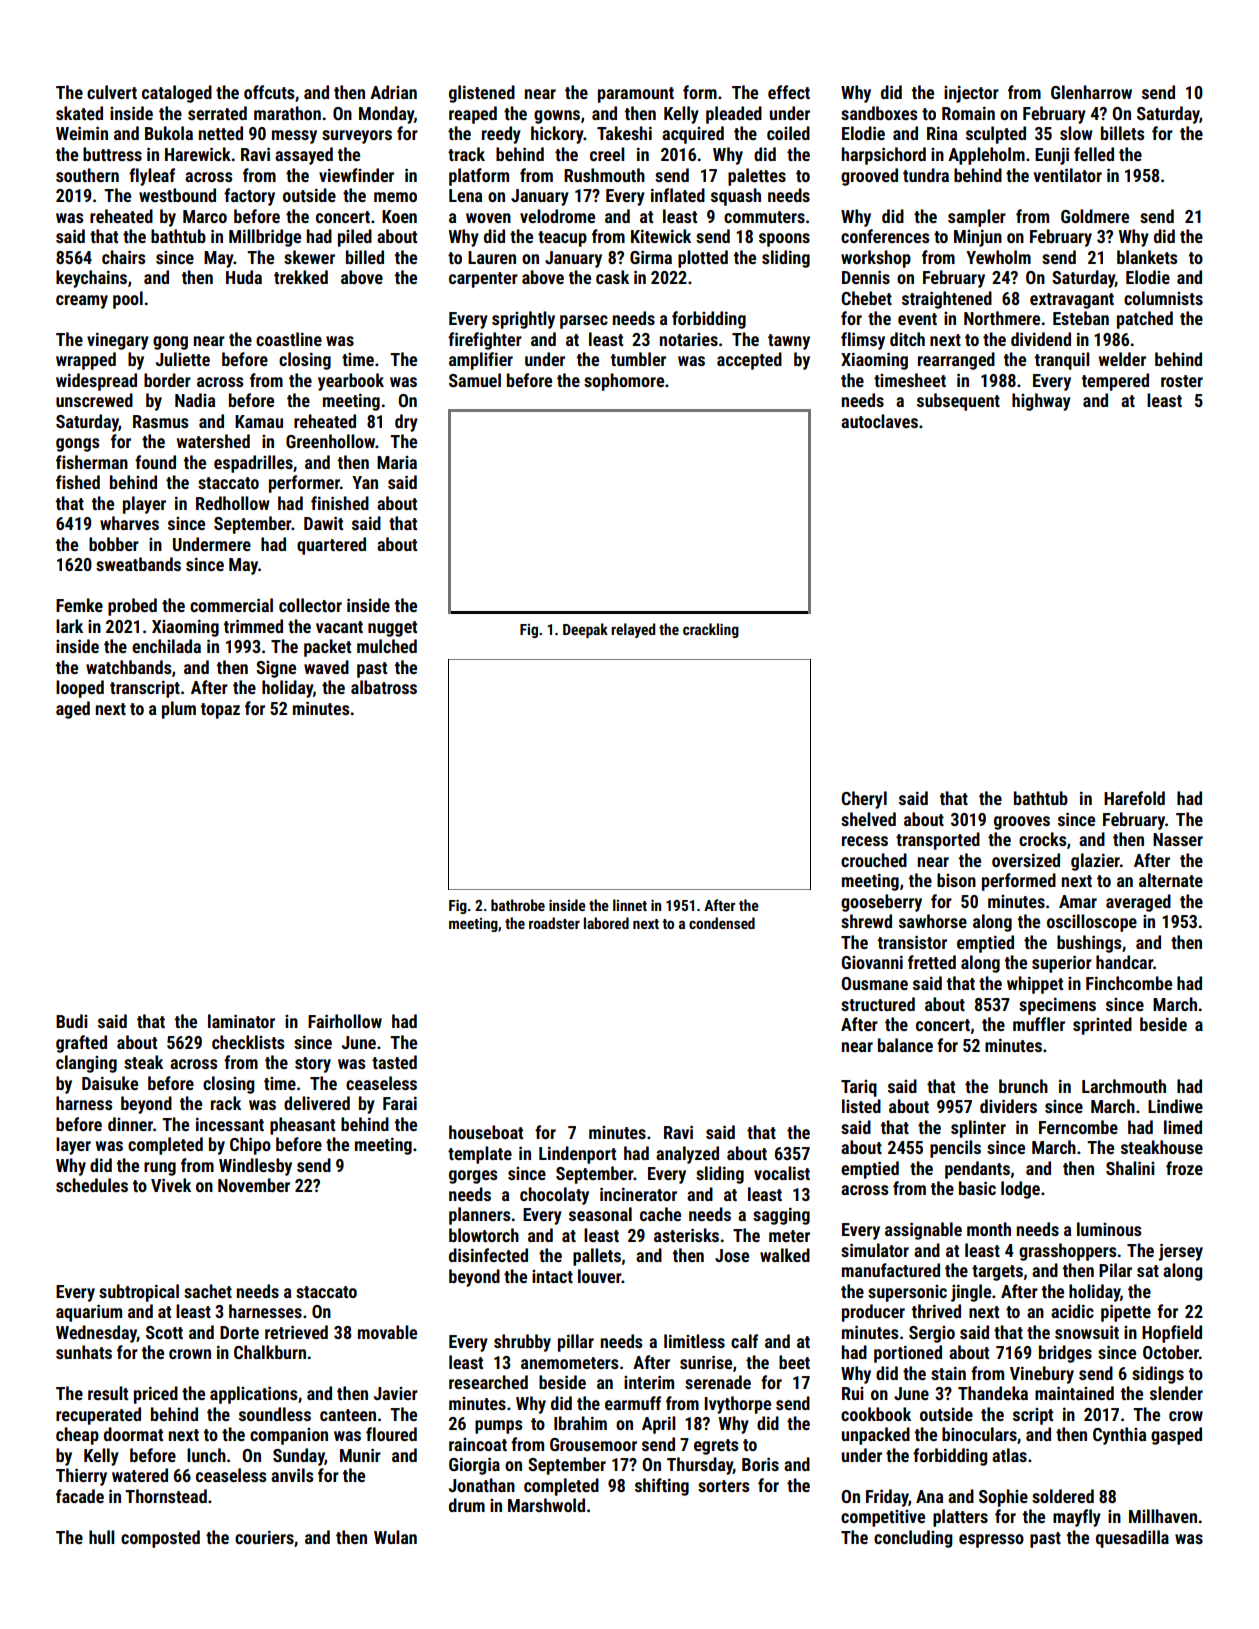  What do you see at coordinates (86, 1064) in the document?
I see `clanging` at bounding box center [86, 1064].
